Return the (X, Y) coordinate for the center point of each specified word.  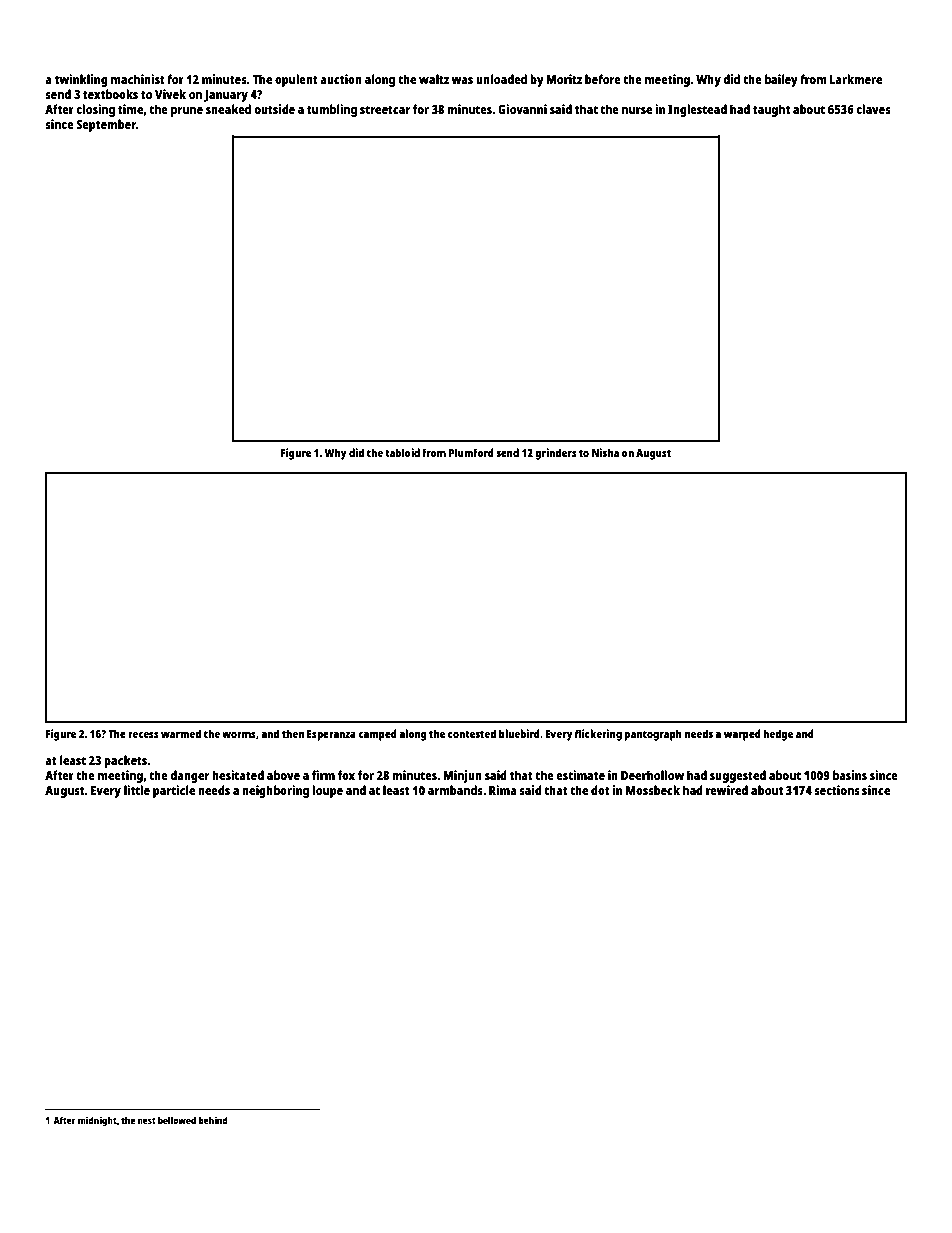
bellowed (177, 1120)
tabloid (402, 452)
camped (377, 735)
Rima (503, 790)
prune (187, 112)
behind (213, 1120)
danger (190, 776)
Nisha (605, 452)
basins (850, 775)
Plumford (471, 452)
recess (143, 735)
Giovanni (522, 109)
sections (837, 790)
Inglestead (697, 110)
